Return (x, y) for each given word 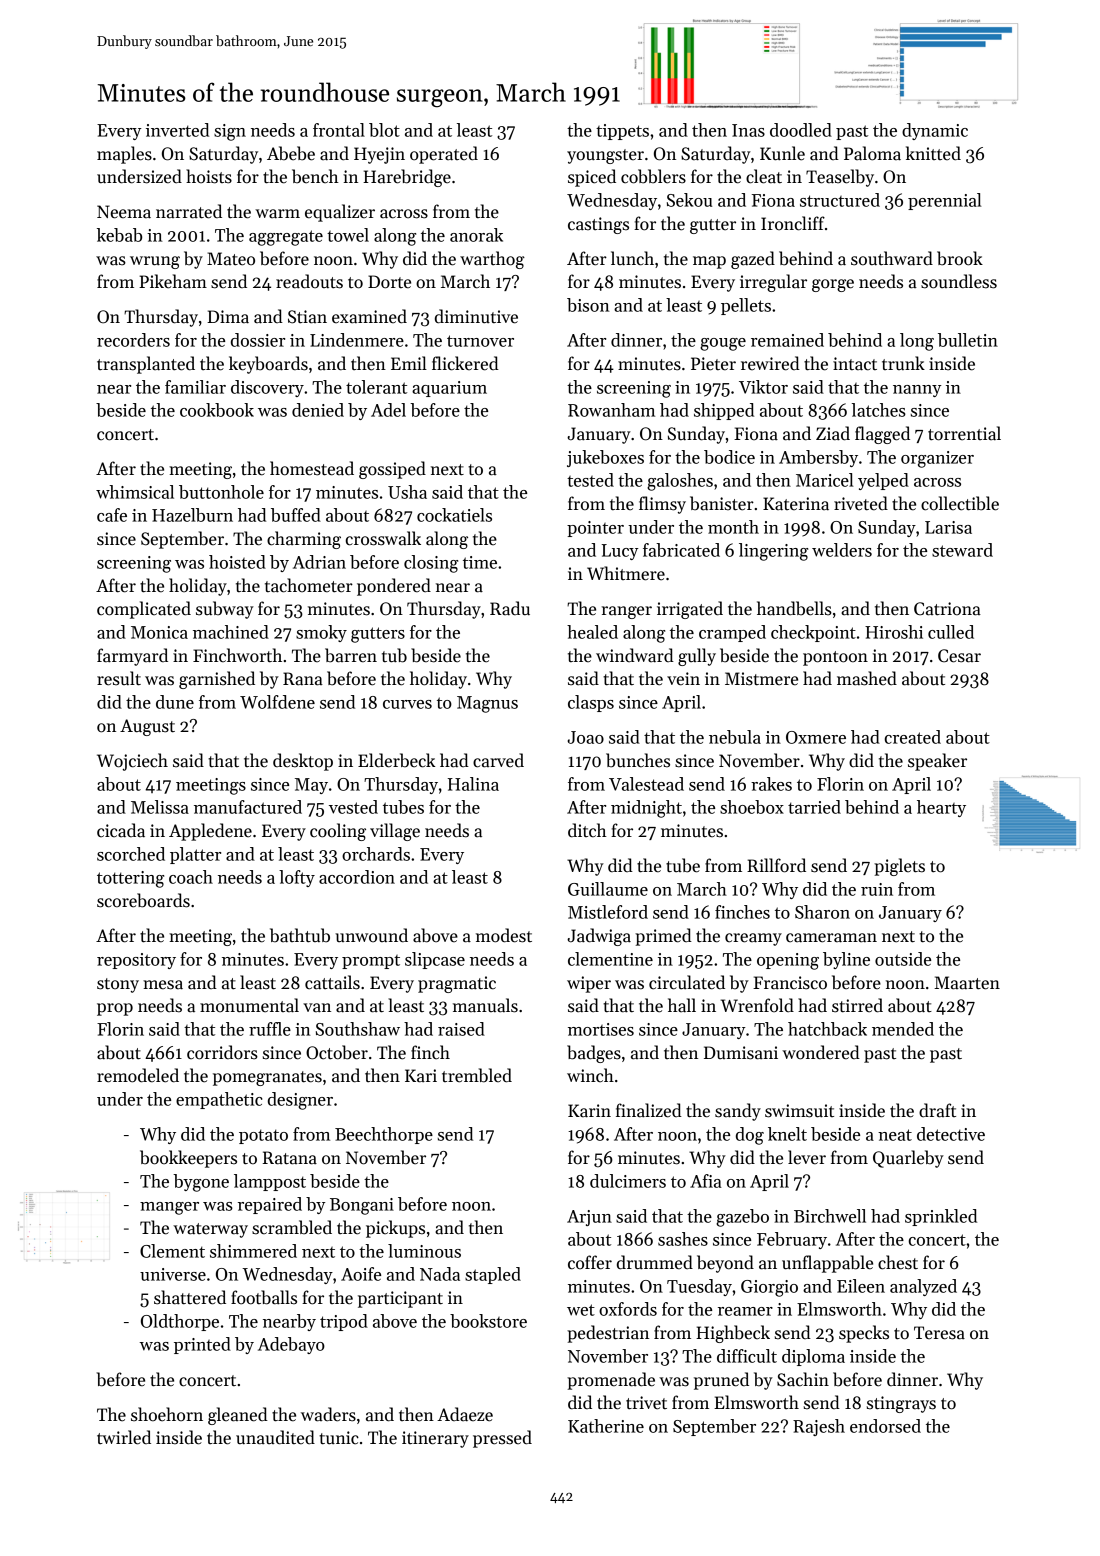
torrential (964, 433)
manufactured (248, 807)
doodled (801, 130)
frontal (339, 130)
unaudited (275, 1437)
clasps (591, 703)
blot (384, 130)
